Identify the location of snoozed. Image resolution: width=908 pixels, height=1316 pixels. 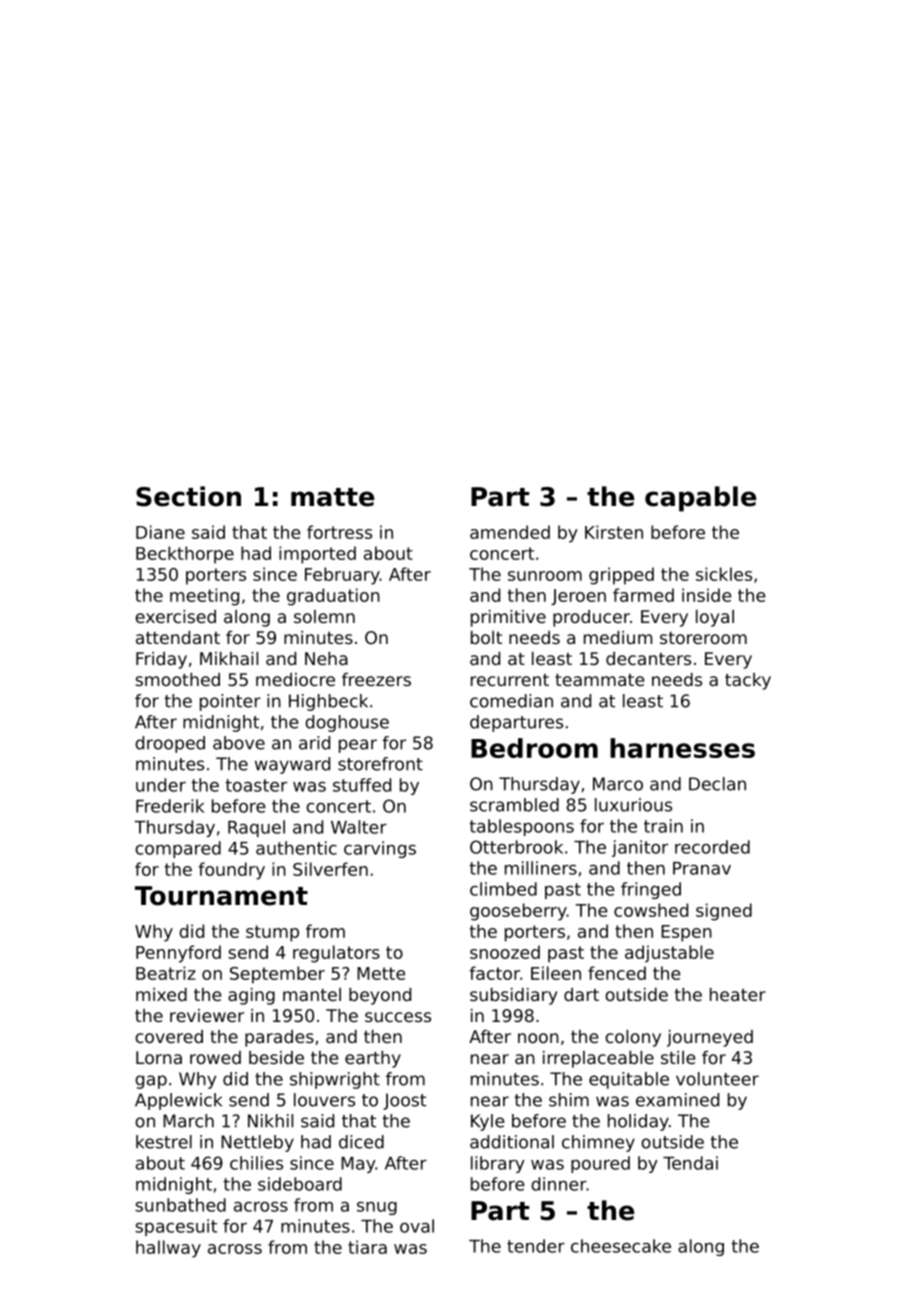
(505, 952).
